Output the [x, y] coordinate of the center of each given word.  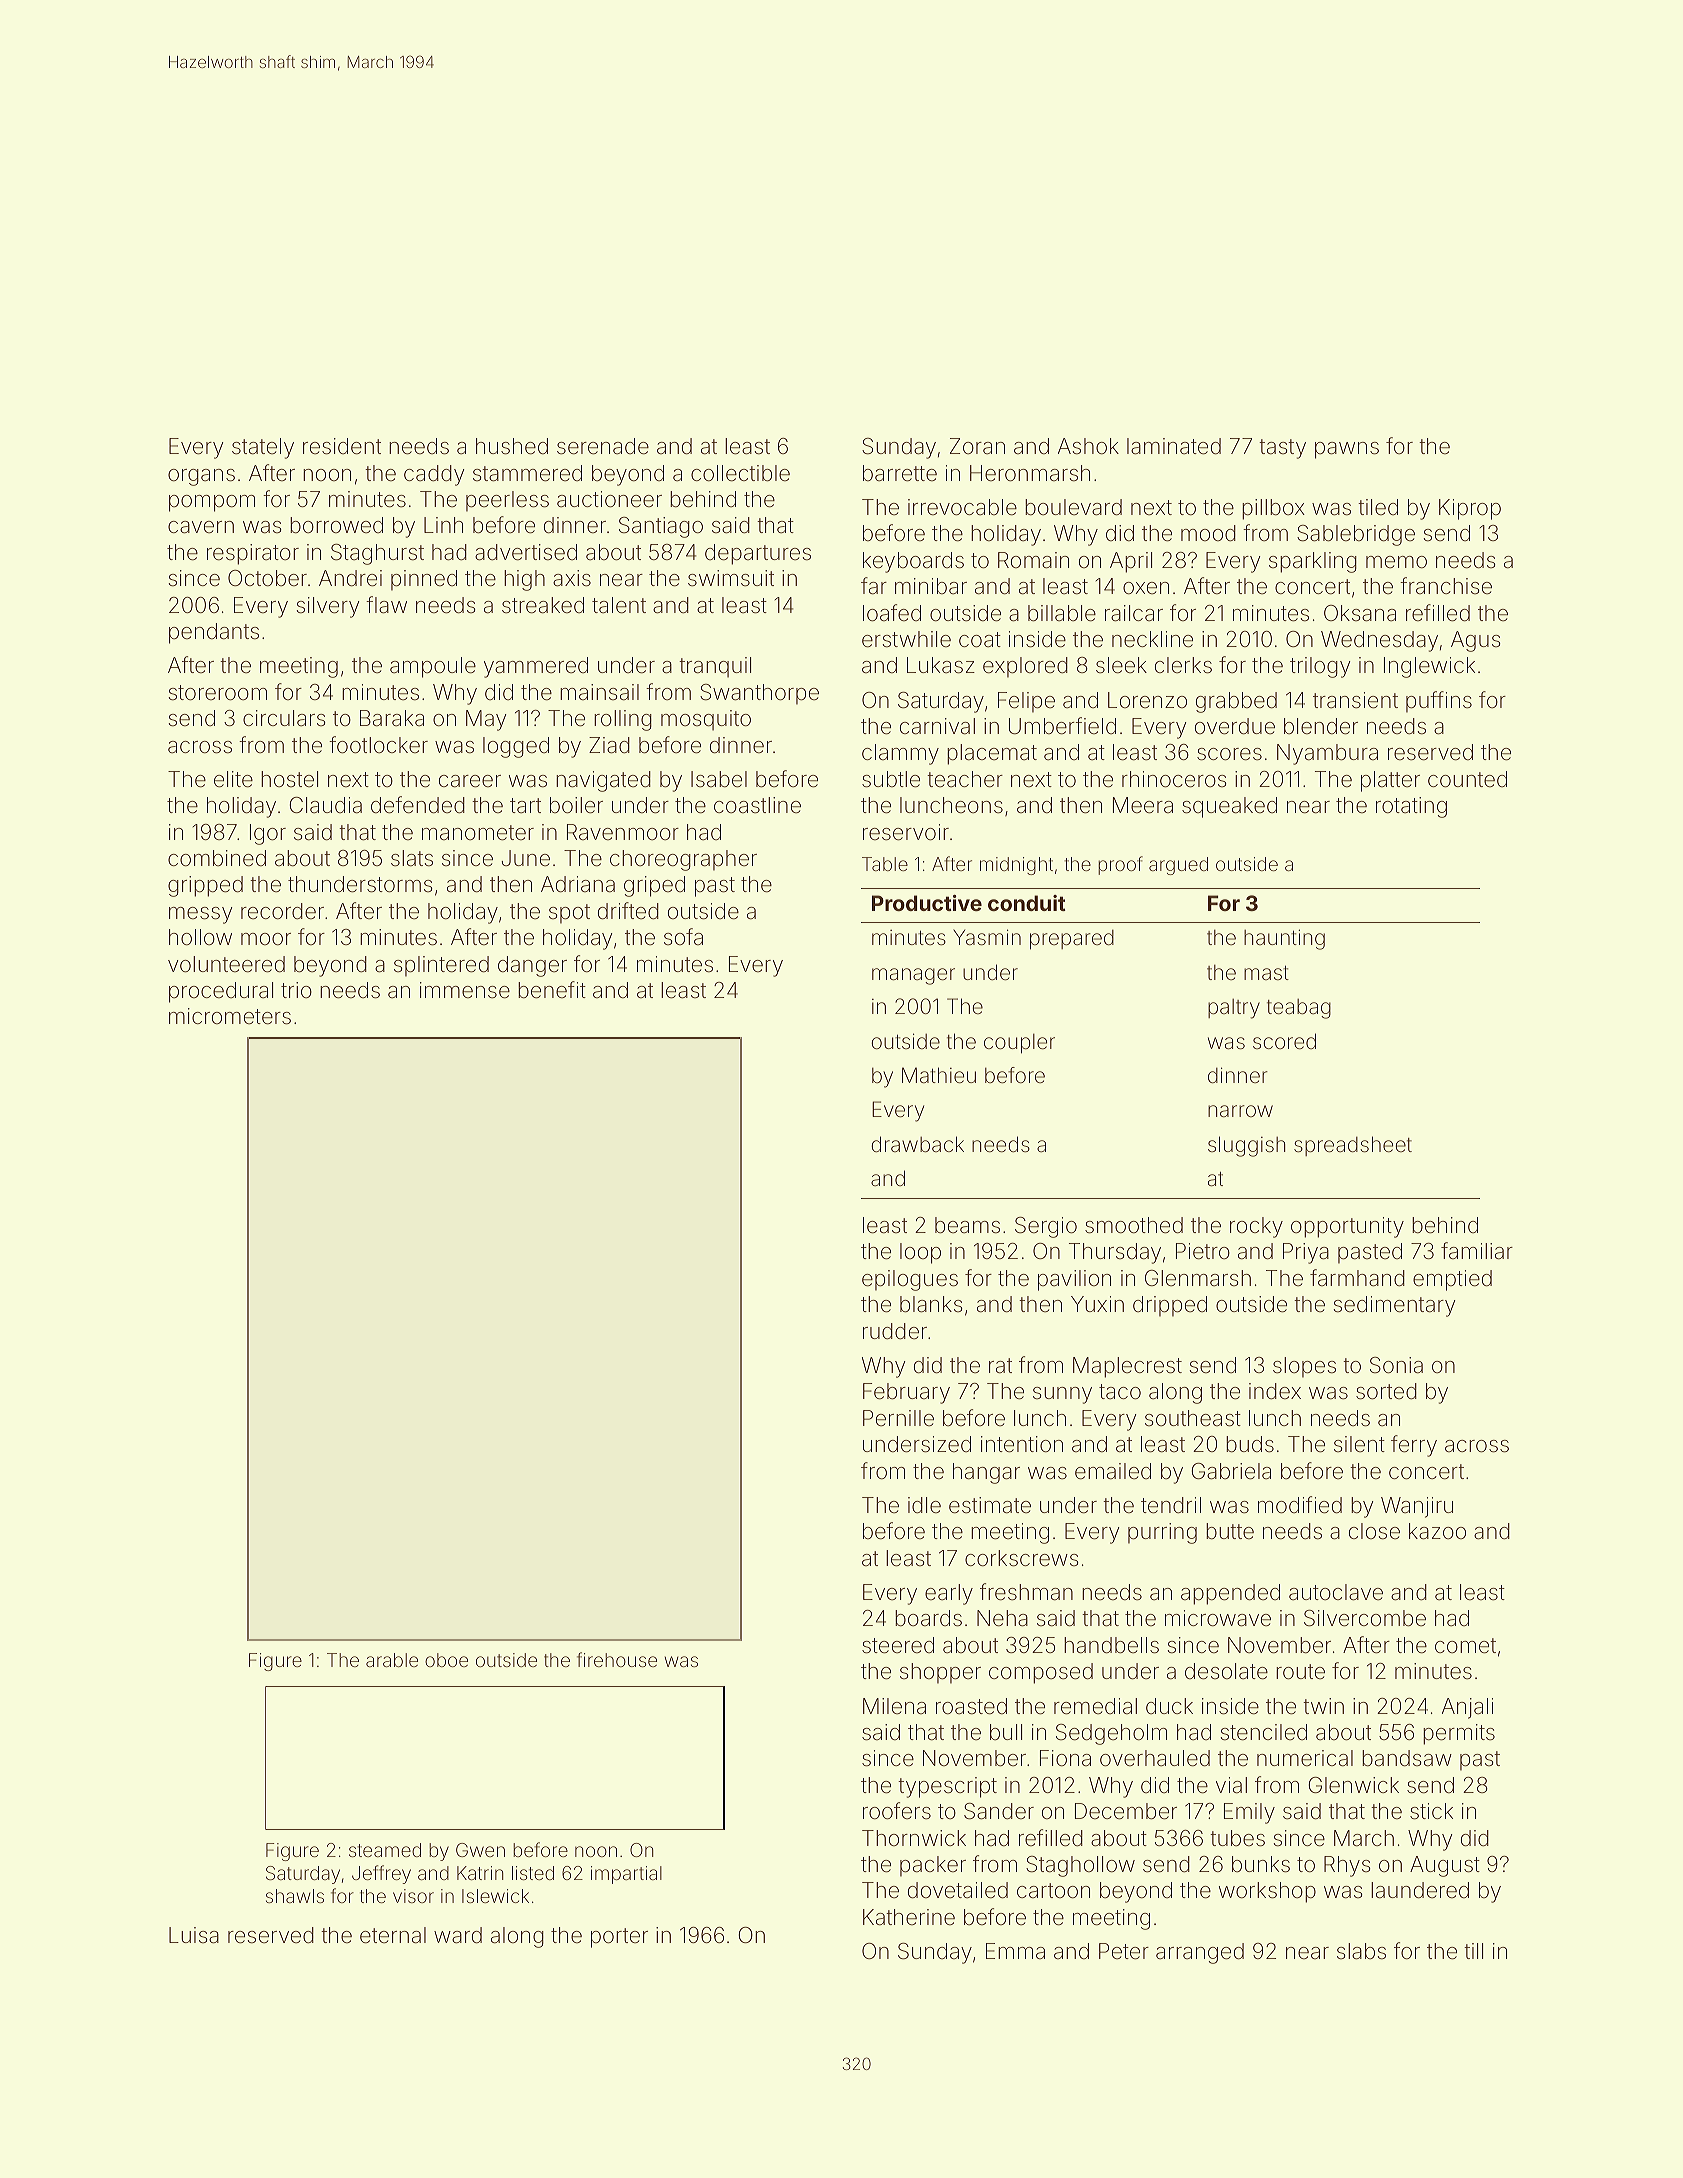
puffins [1439, 702]
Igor [268, 834]
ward [458, 1935]
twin [1323, 1706]
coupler [1019, 1044]
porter [619, 1938]
